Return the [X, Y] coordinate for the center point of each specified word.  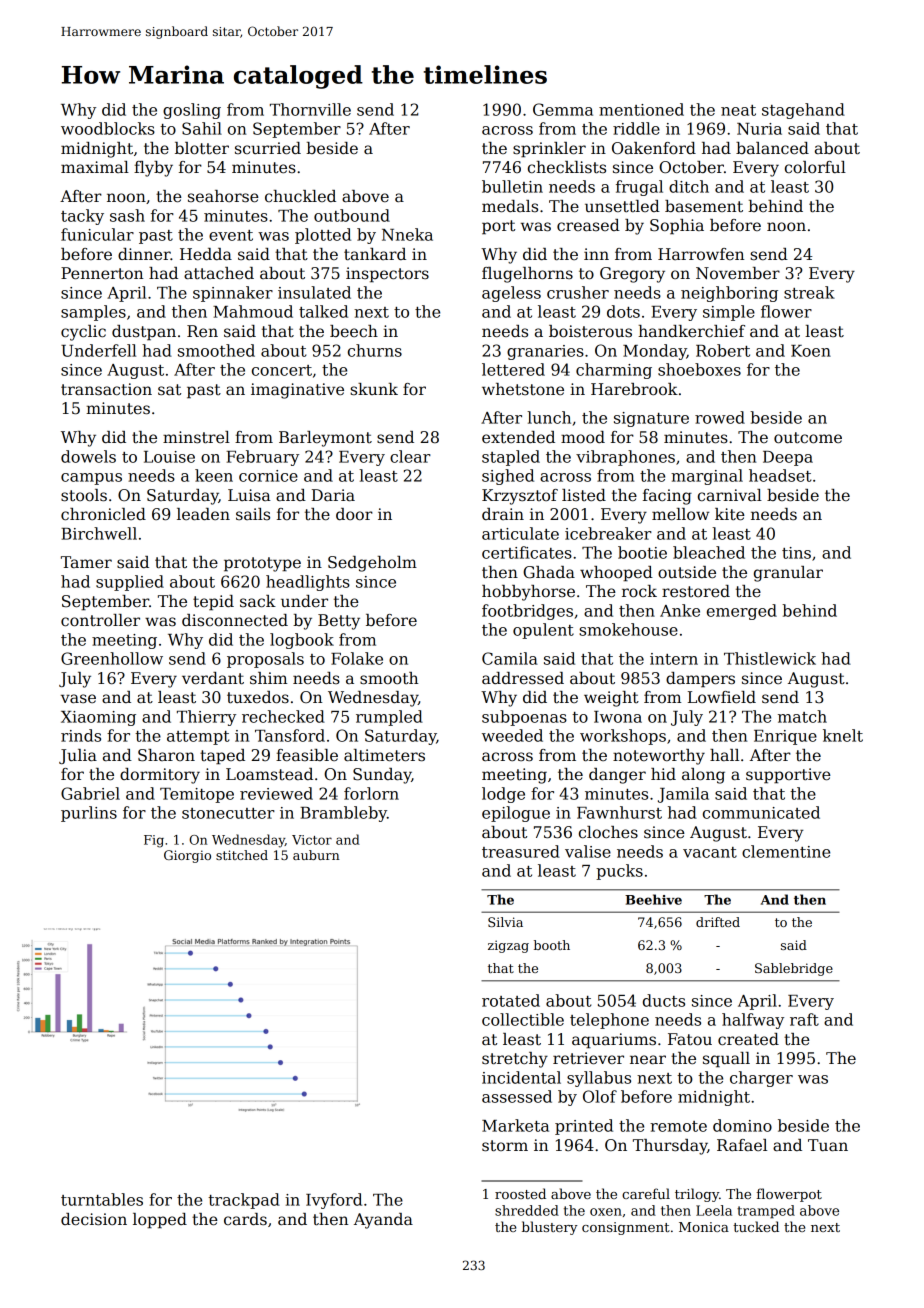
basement [704, 206]
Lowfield [722, 697]
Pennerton [102, 273]
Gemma [563, 109]
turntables [102, 1199]
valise [588, 851]
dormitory [160, 776]
